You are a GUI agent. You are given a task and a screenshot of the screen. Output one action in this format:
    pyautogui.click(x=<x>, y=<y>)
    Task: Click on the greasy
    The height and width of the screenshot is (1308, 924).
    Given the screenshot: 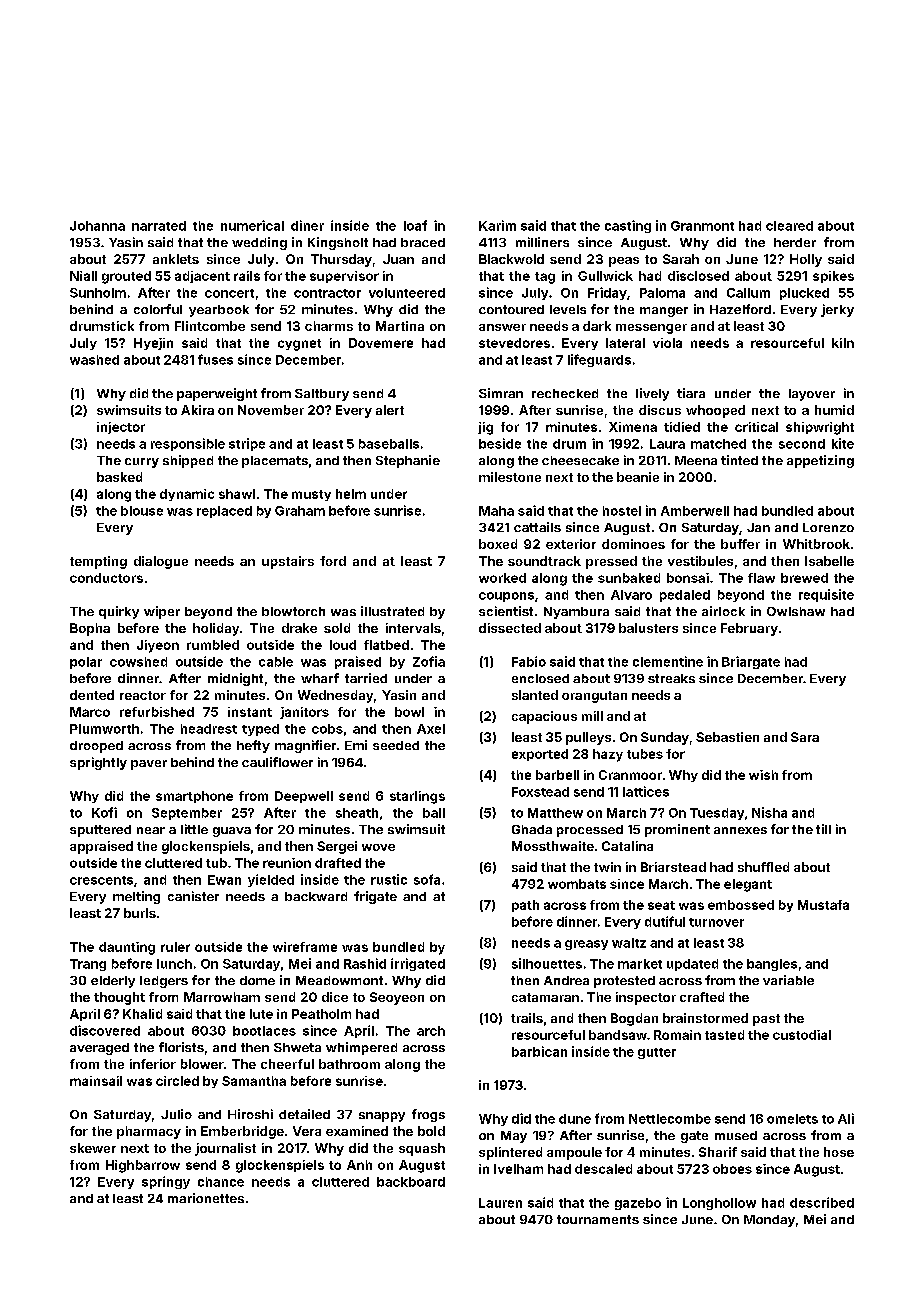 What is the action you would take?
    pyautogui.click(x=586, y=945)
